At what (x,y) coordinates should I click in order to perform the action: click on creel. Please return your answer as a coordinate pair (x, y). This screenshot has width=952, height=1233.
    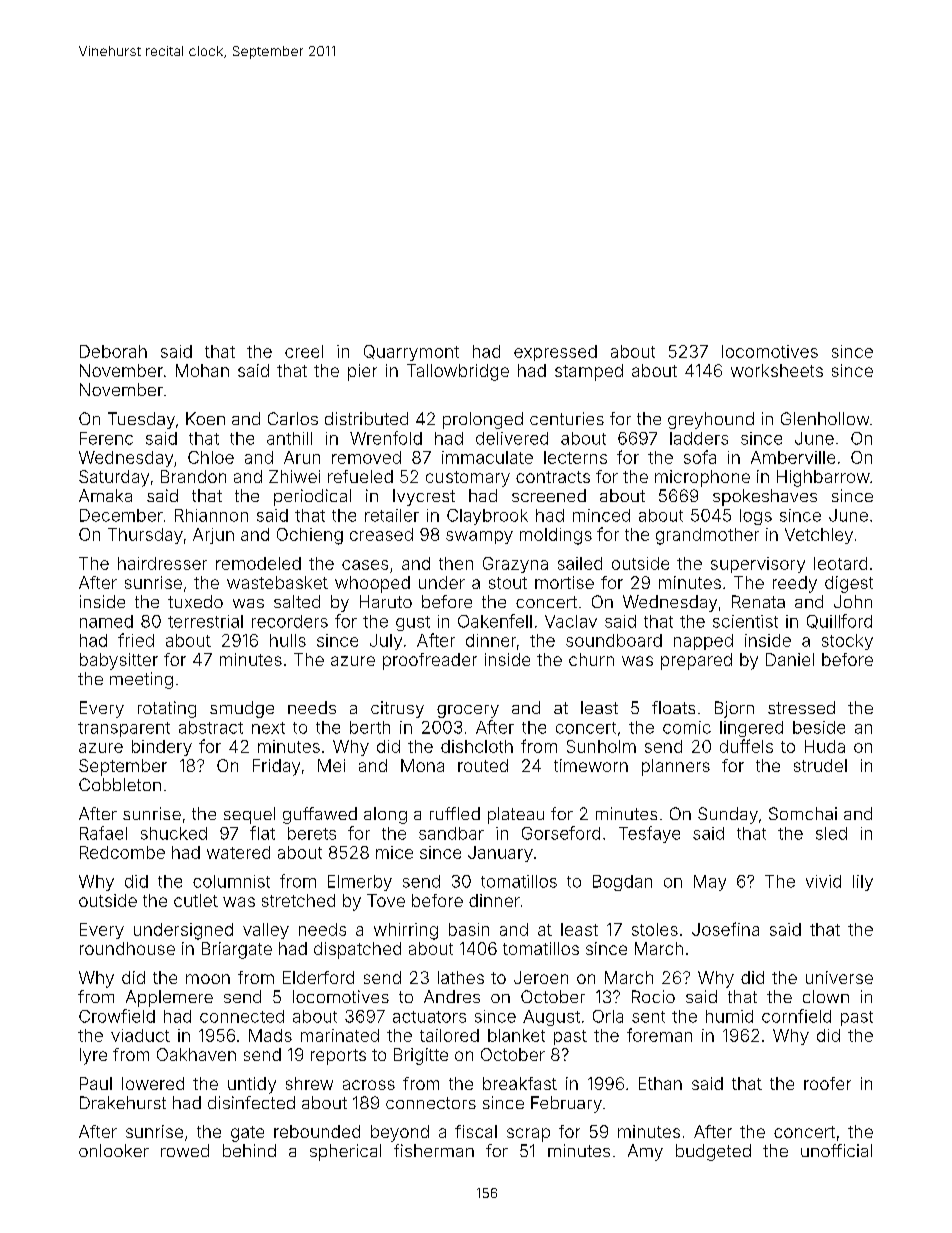
    Looking at the image, I should click on (304, 351).
